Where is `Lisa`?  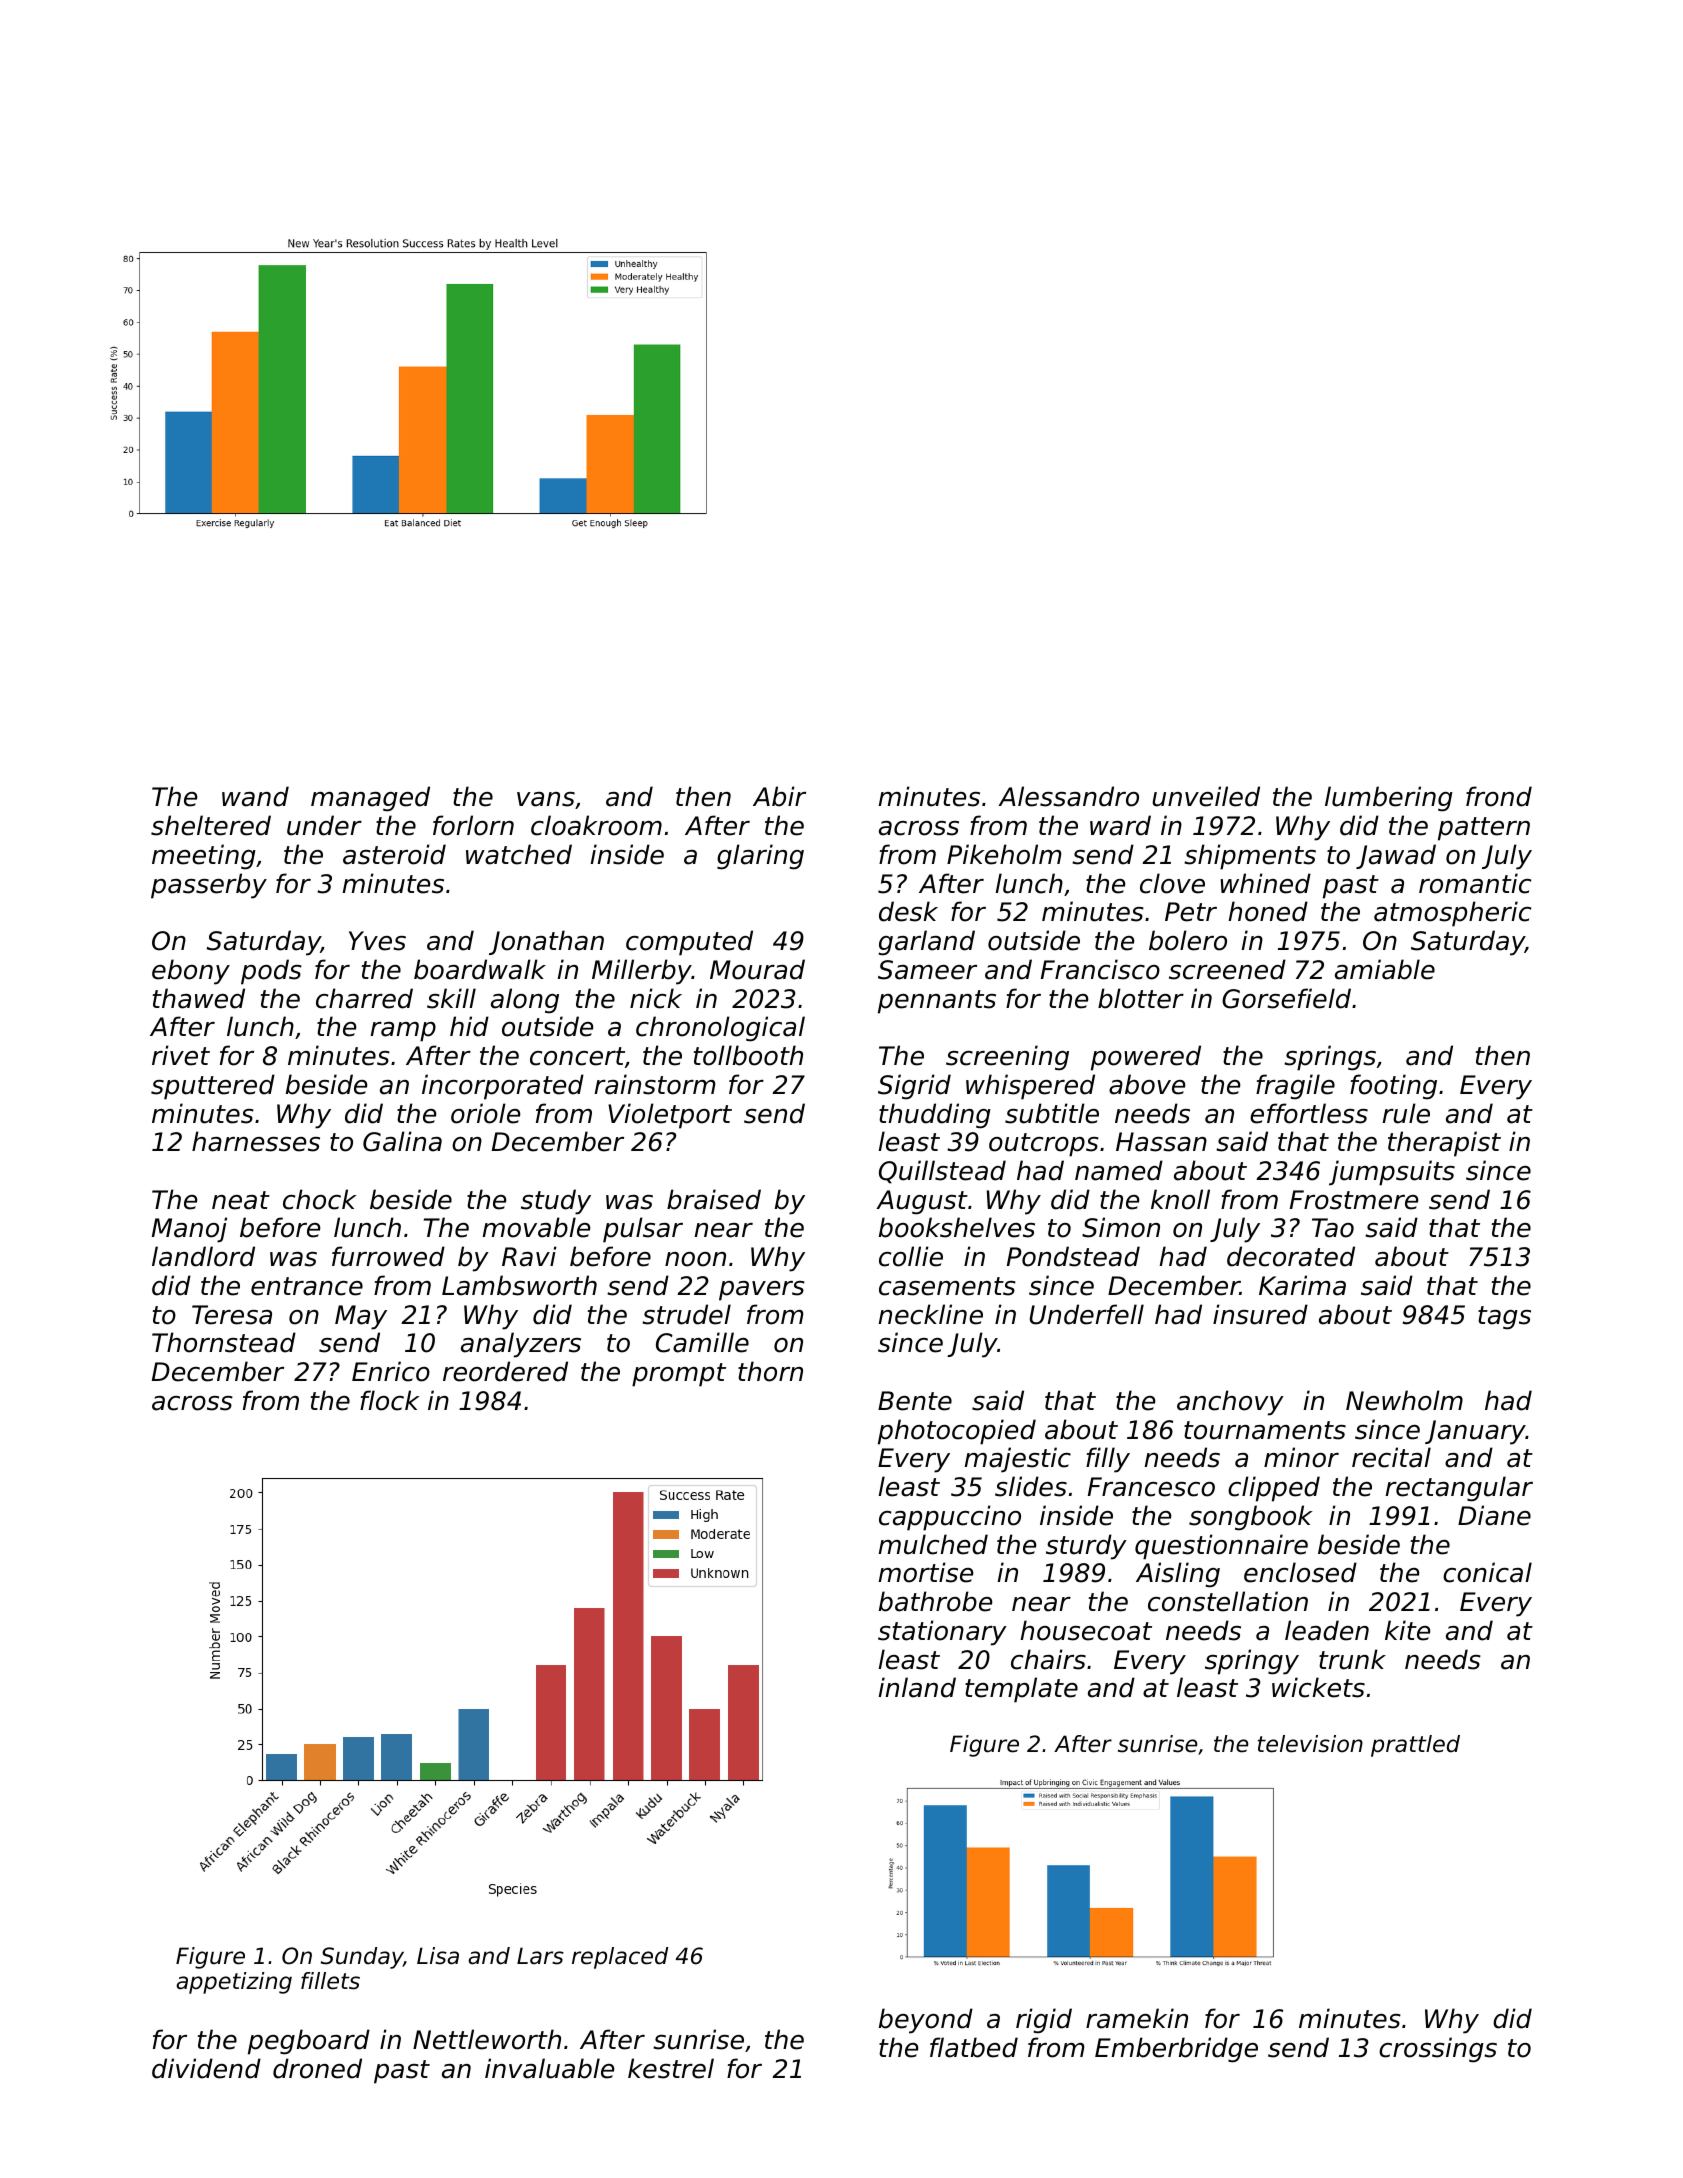 Lisa is located at coordinates (438, 1956).
